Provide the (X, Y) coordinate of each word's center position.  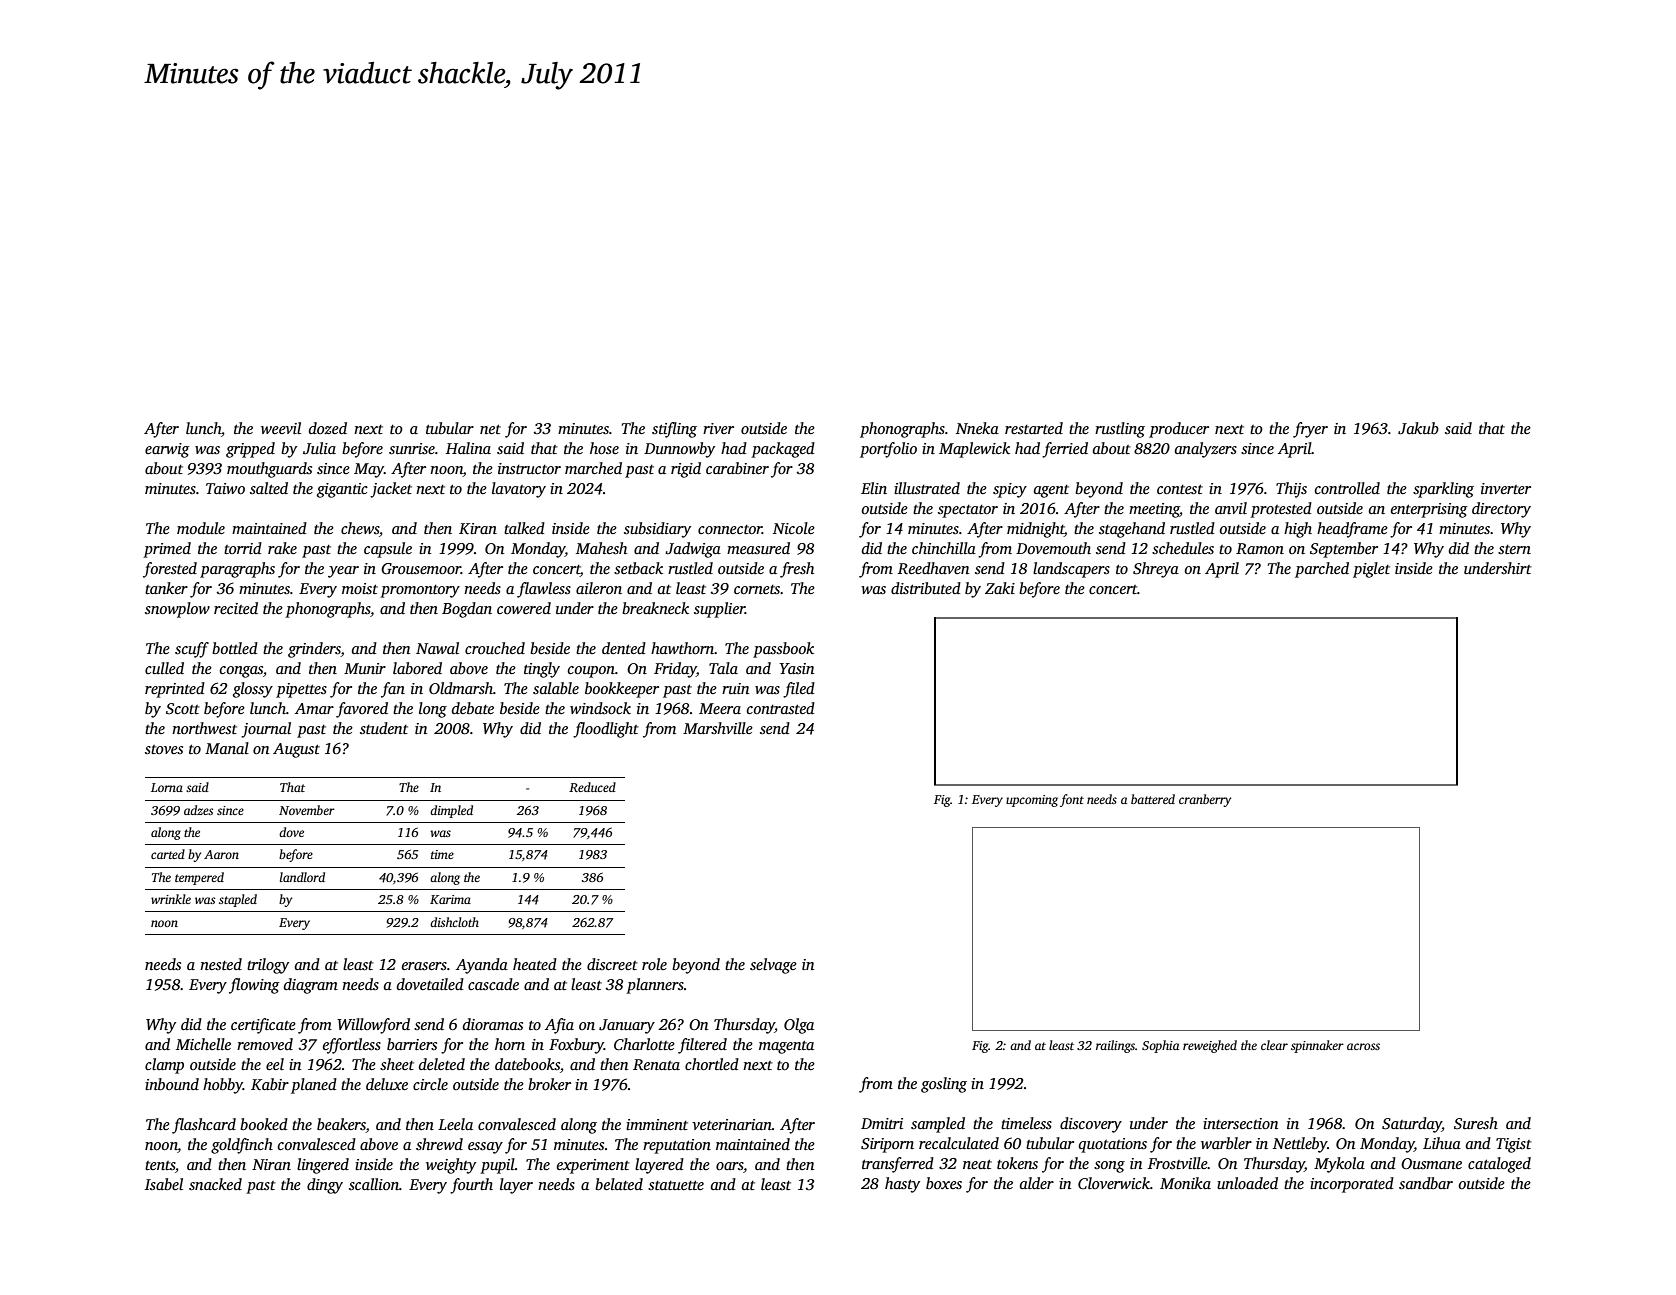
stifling (674, 430)
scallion (374, 1184)
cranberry (1205, 800)
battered (1153, 799)
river (718, 428)
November (307, 810)
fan (393, 690)
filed (799, 690)
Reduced (592, 787)
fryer (1310, 430)
